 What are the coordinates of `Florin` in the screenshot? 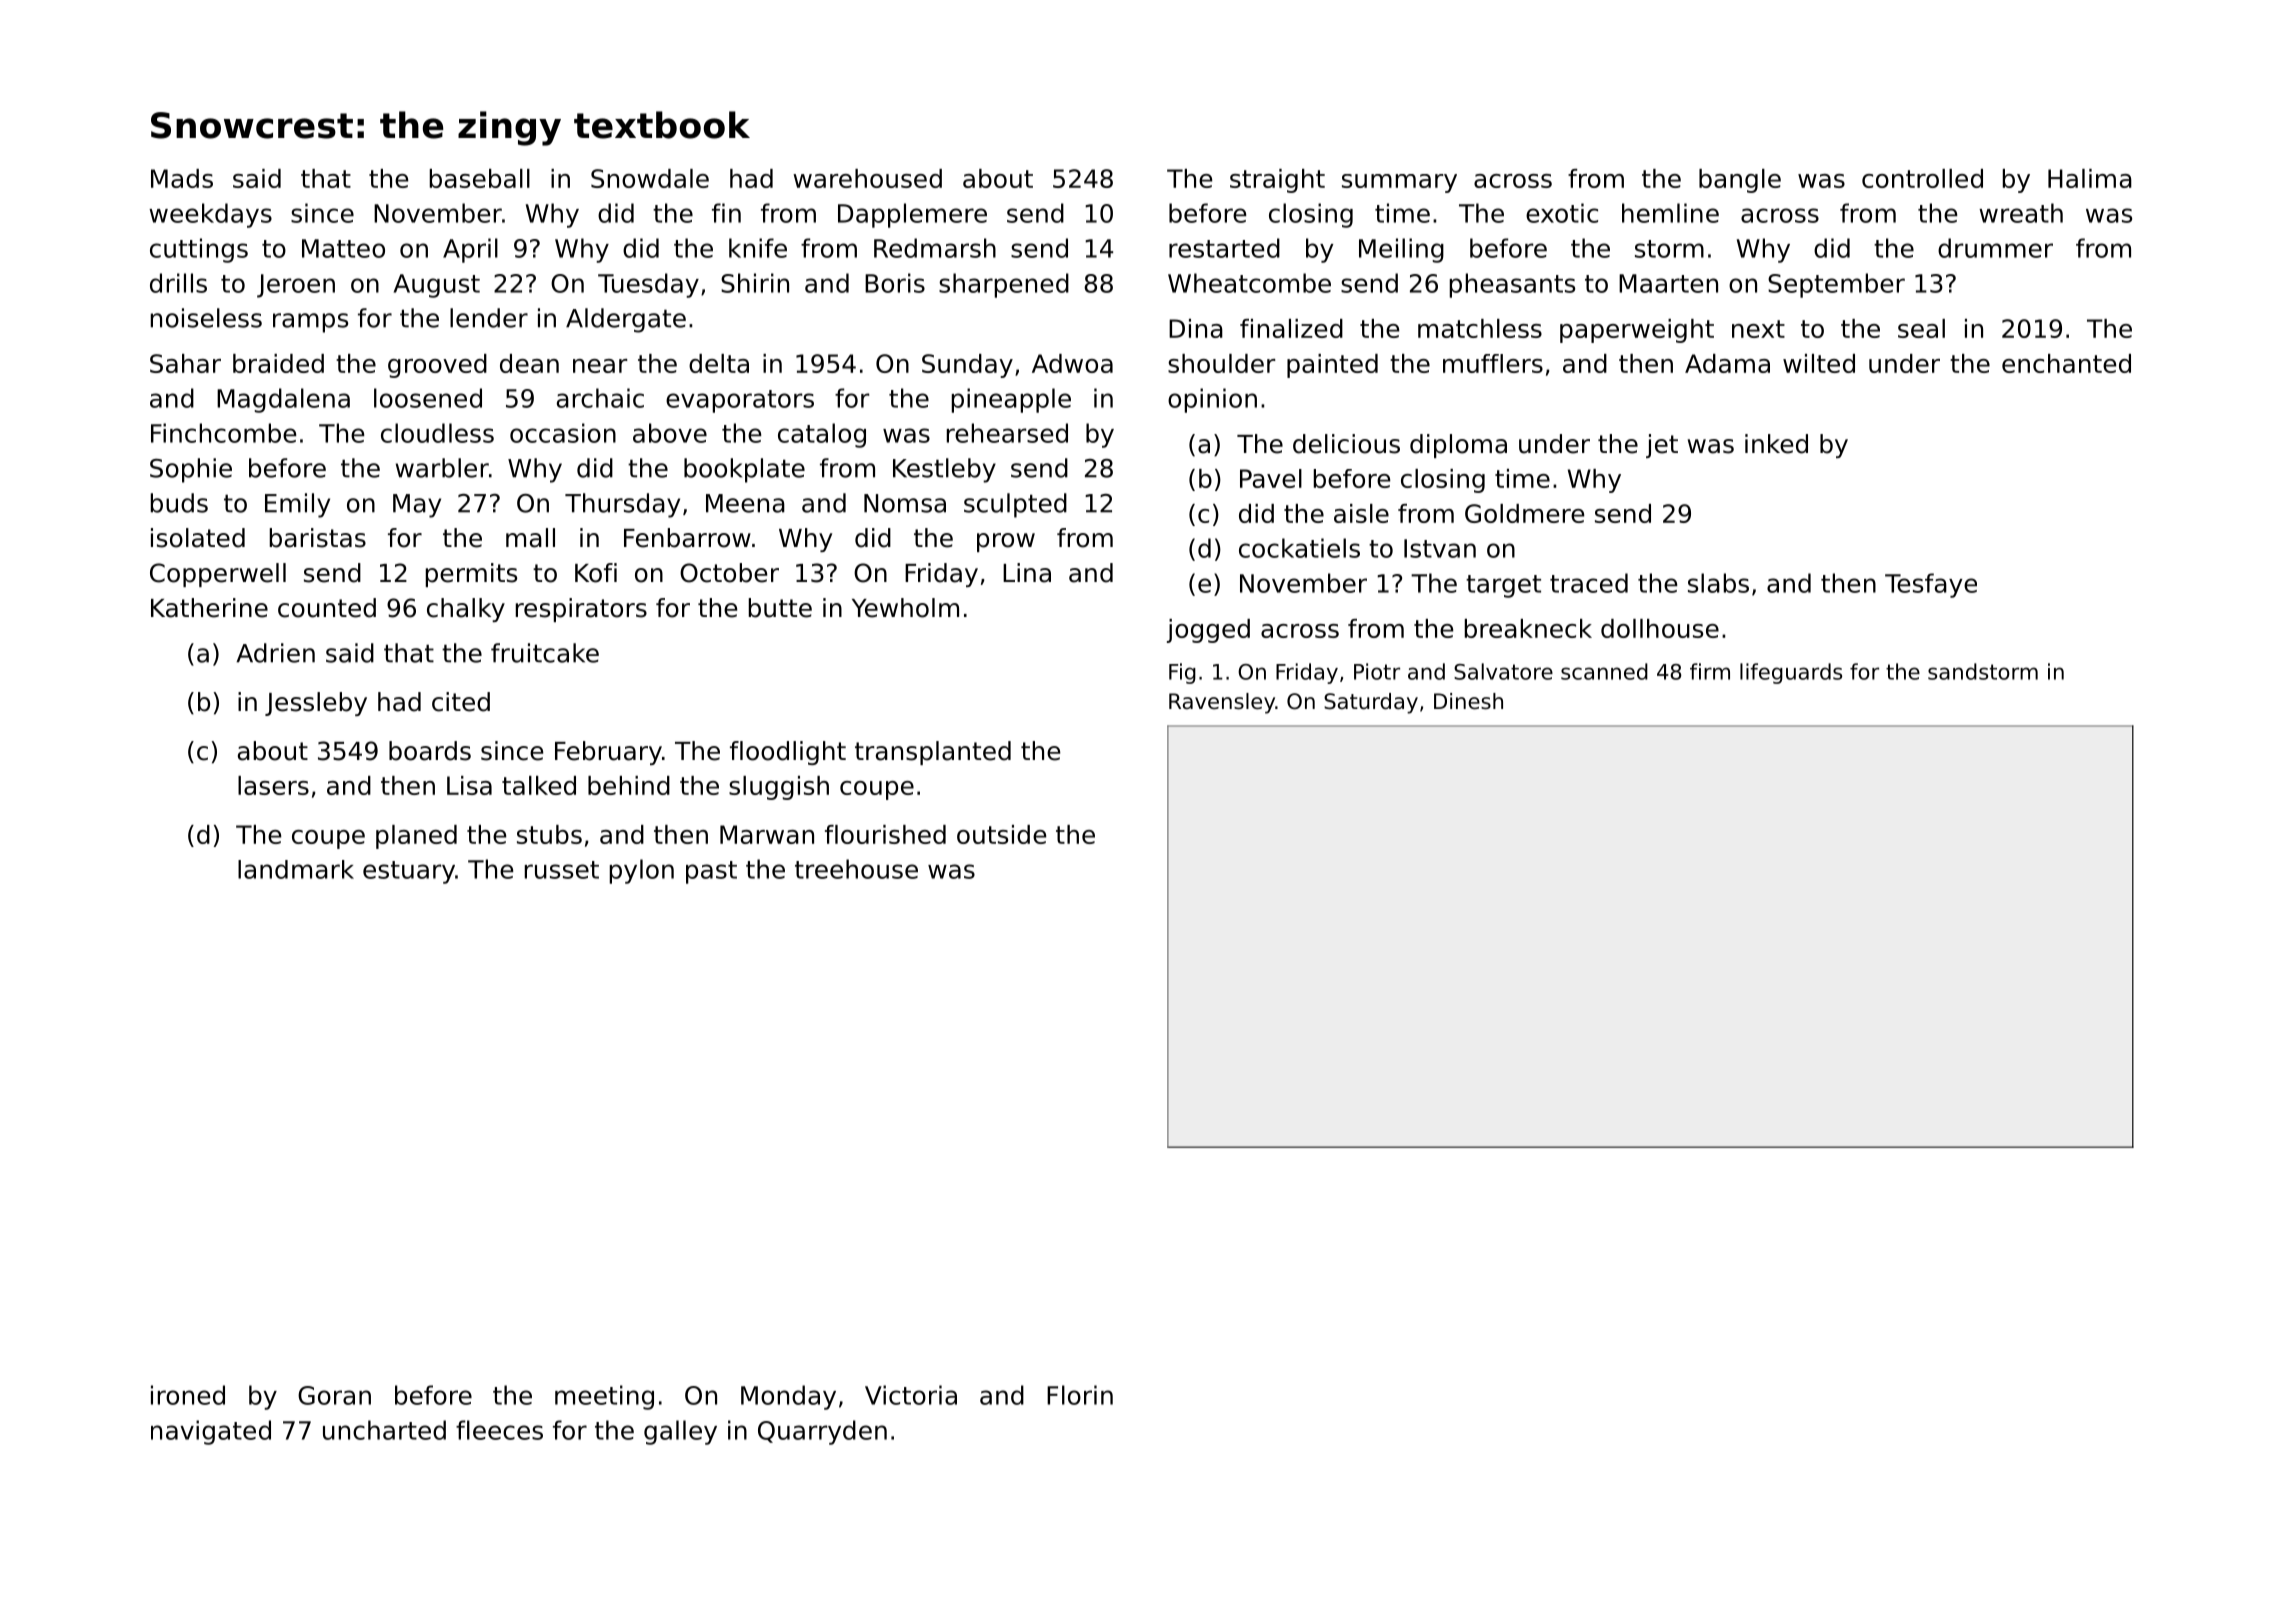 It's located at (1080, 1395).
